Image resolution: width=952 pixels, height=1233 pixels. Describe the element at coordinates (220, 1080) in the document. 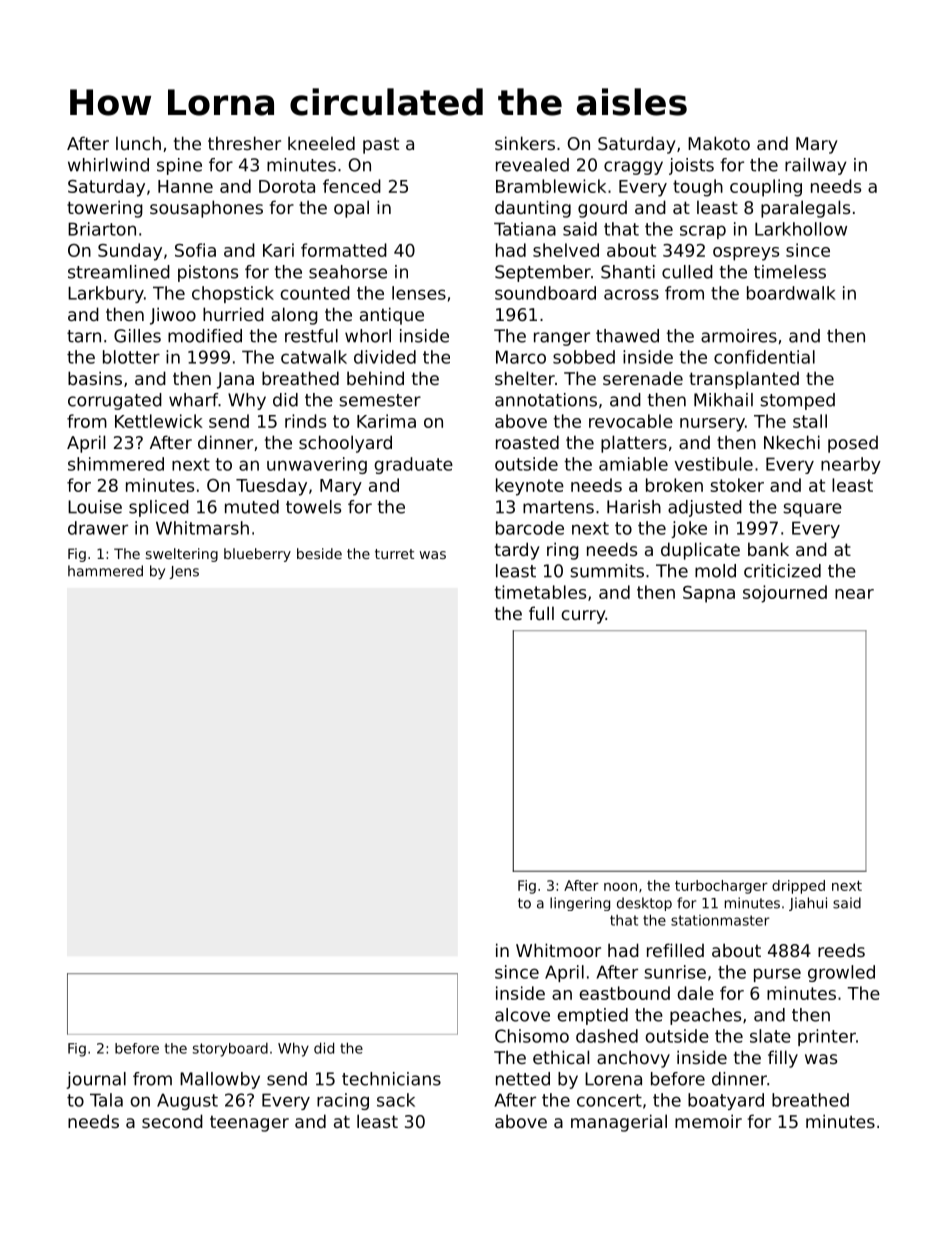

I see `Mallowby` at that location.
